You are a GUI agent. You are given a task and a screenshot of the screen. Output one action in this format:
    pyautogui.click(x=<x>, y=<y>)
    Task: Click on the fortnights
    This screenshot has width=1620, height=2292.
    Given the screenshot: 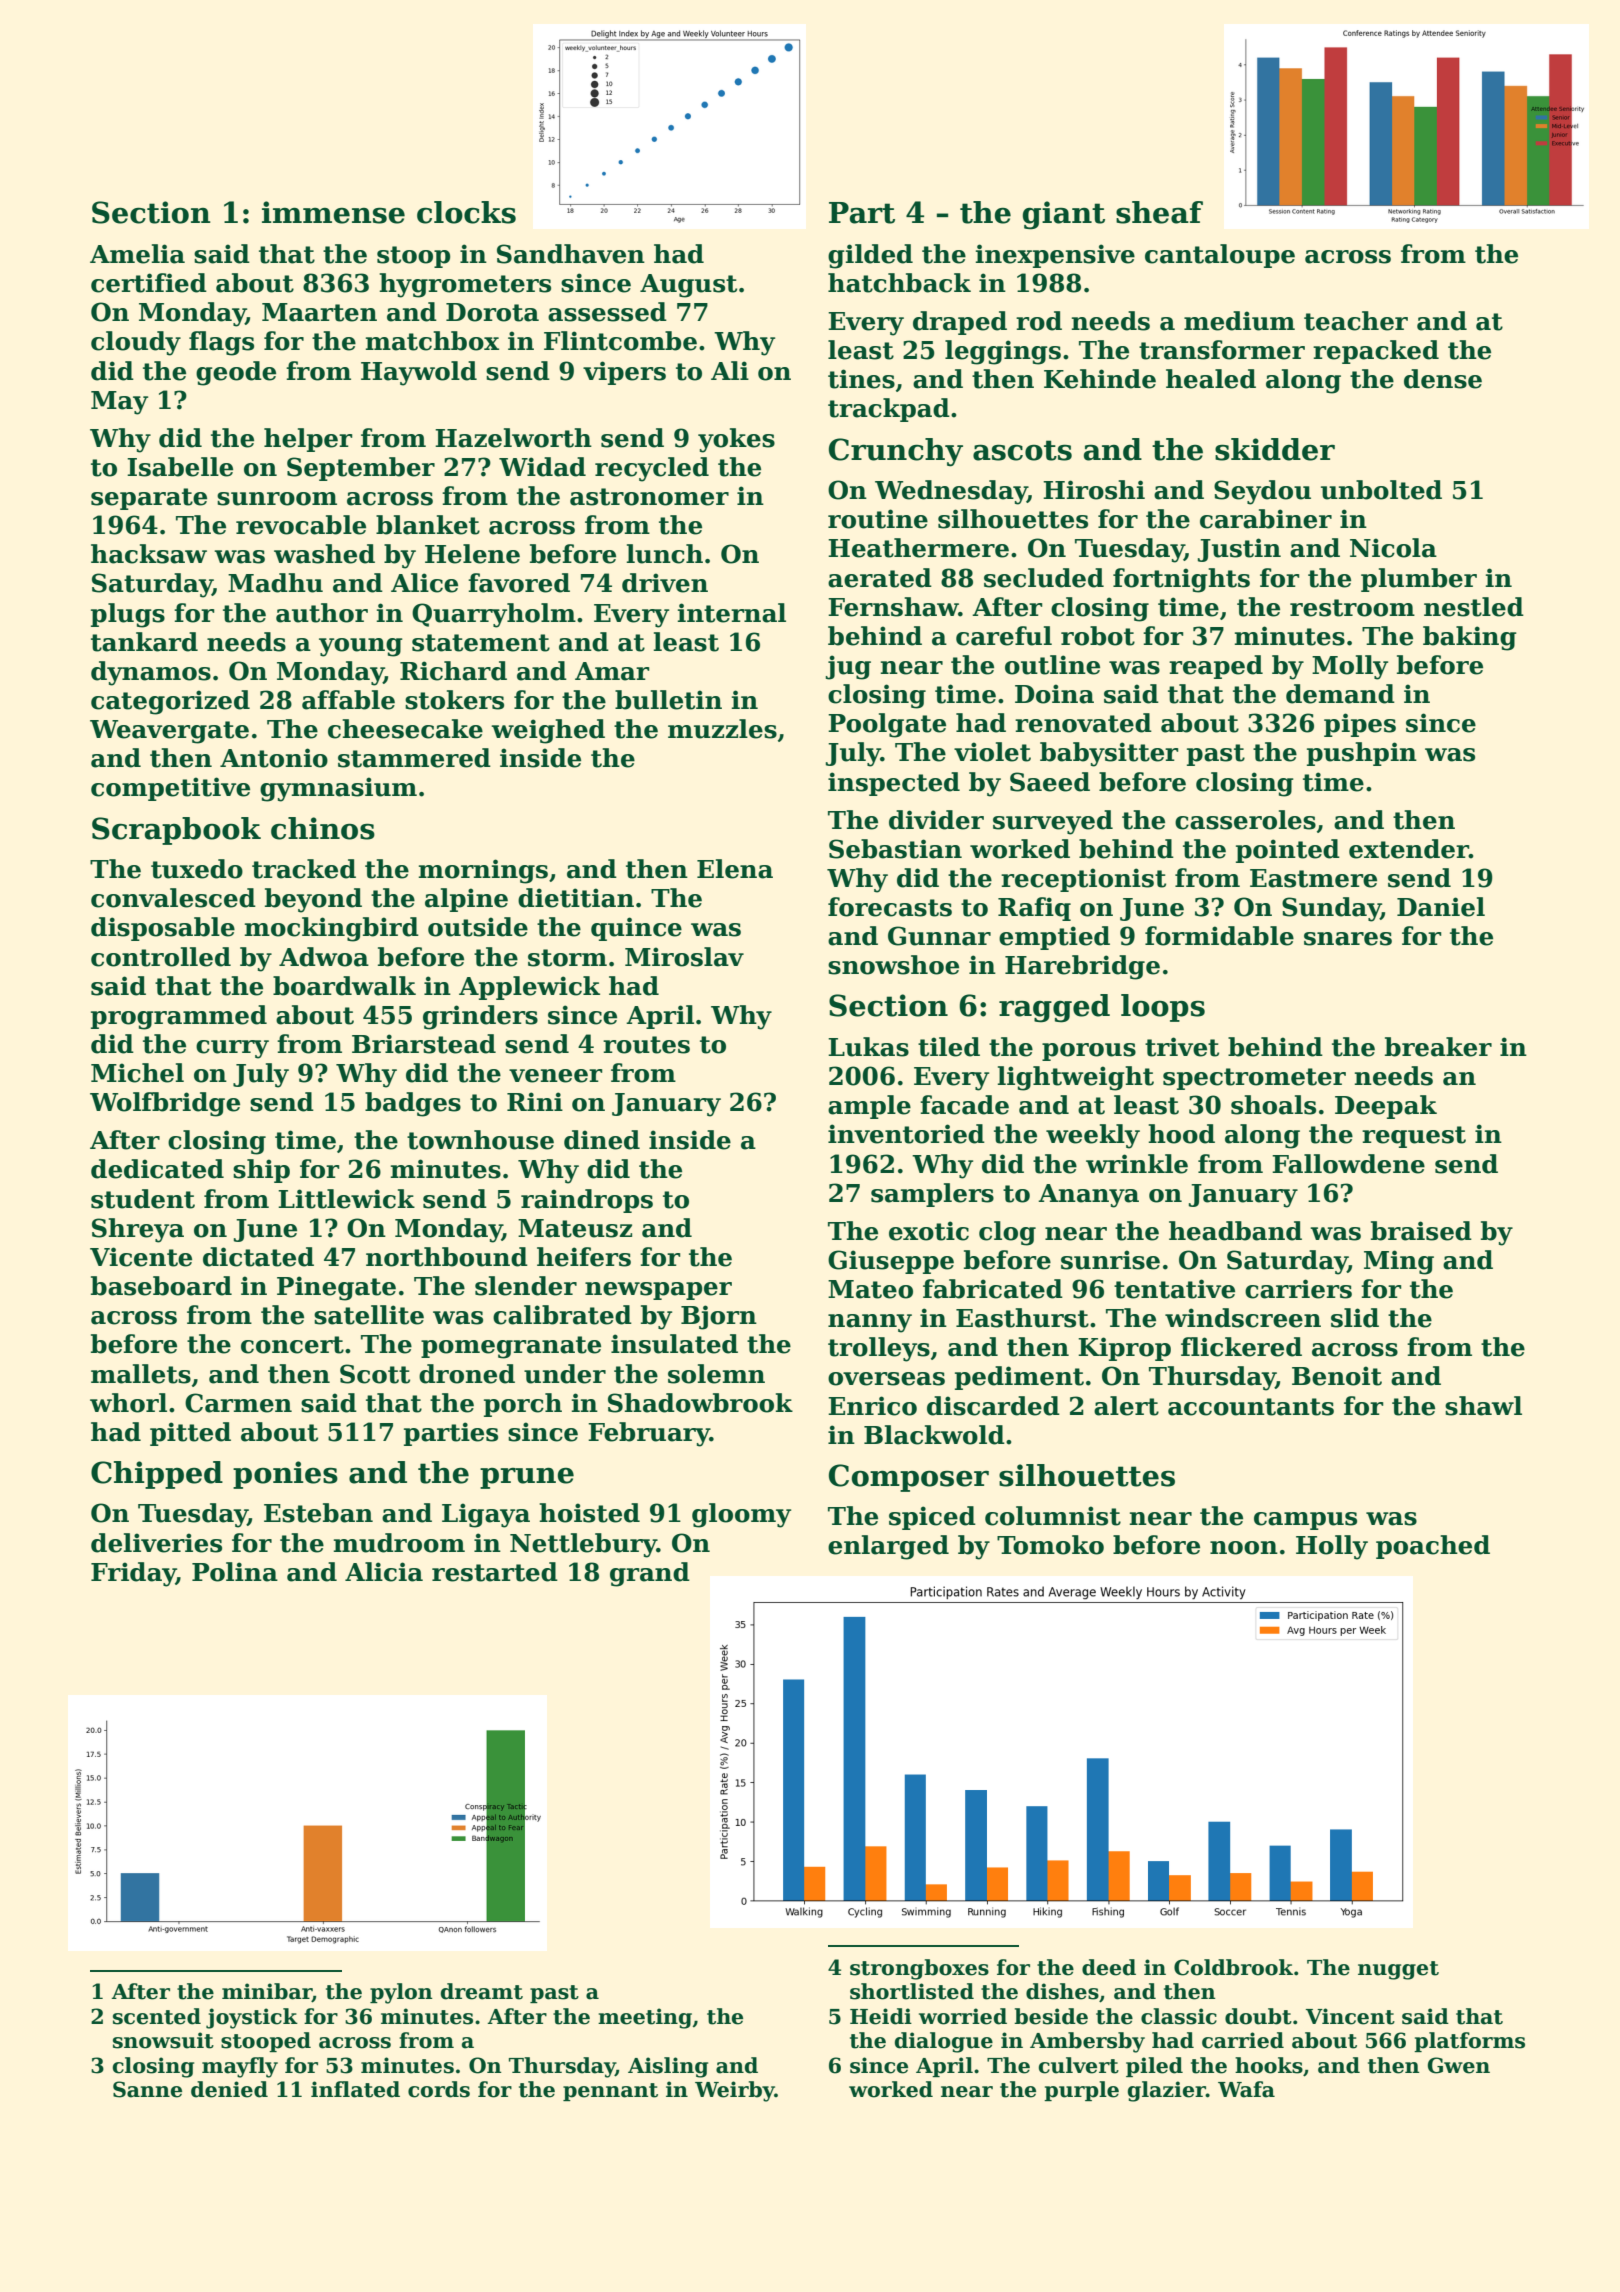 What is the action you would take?
    pyautogui.click(x=1181, y=580)
